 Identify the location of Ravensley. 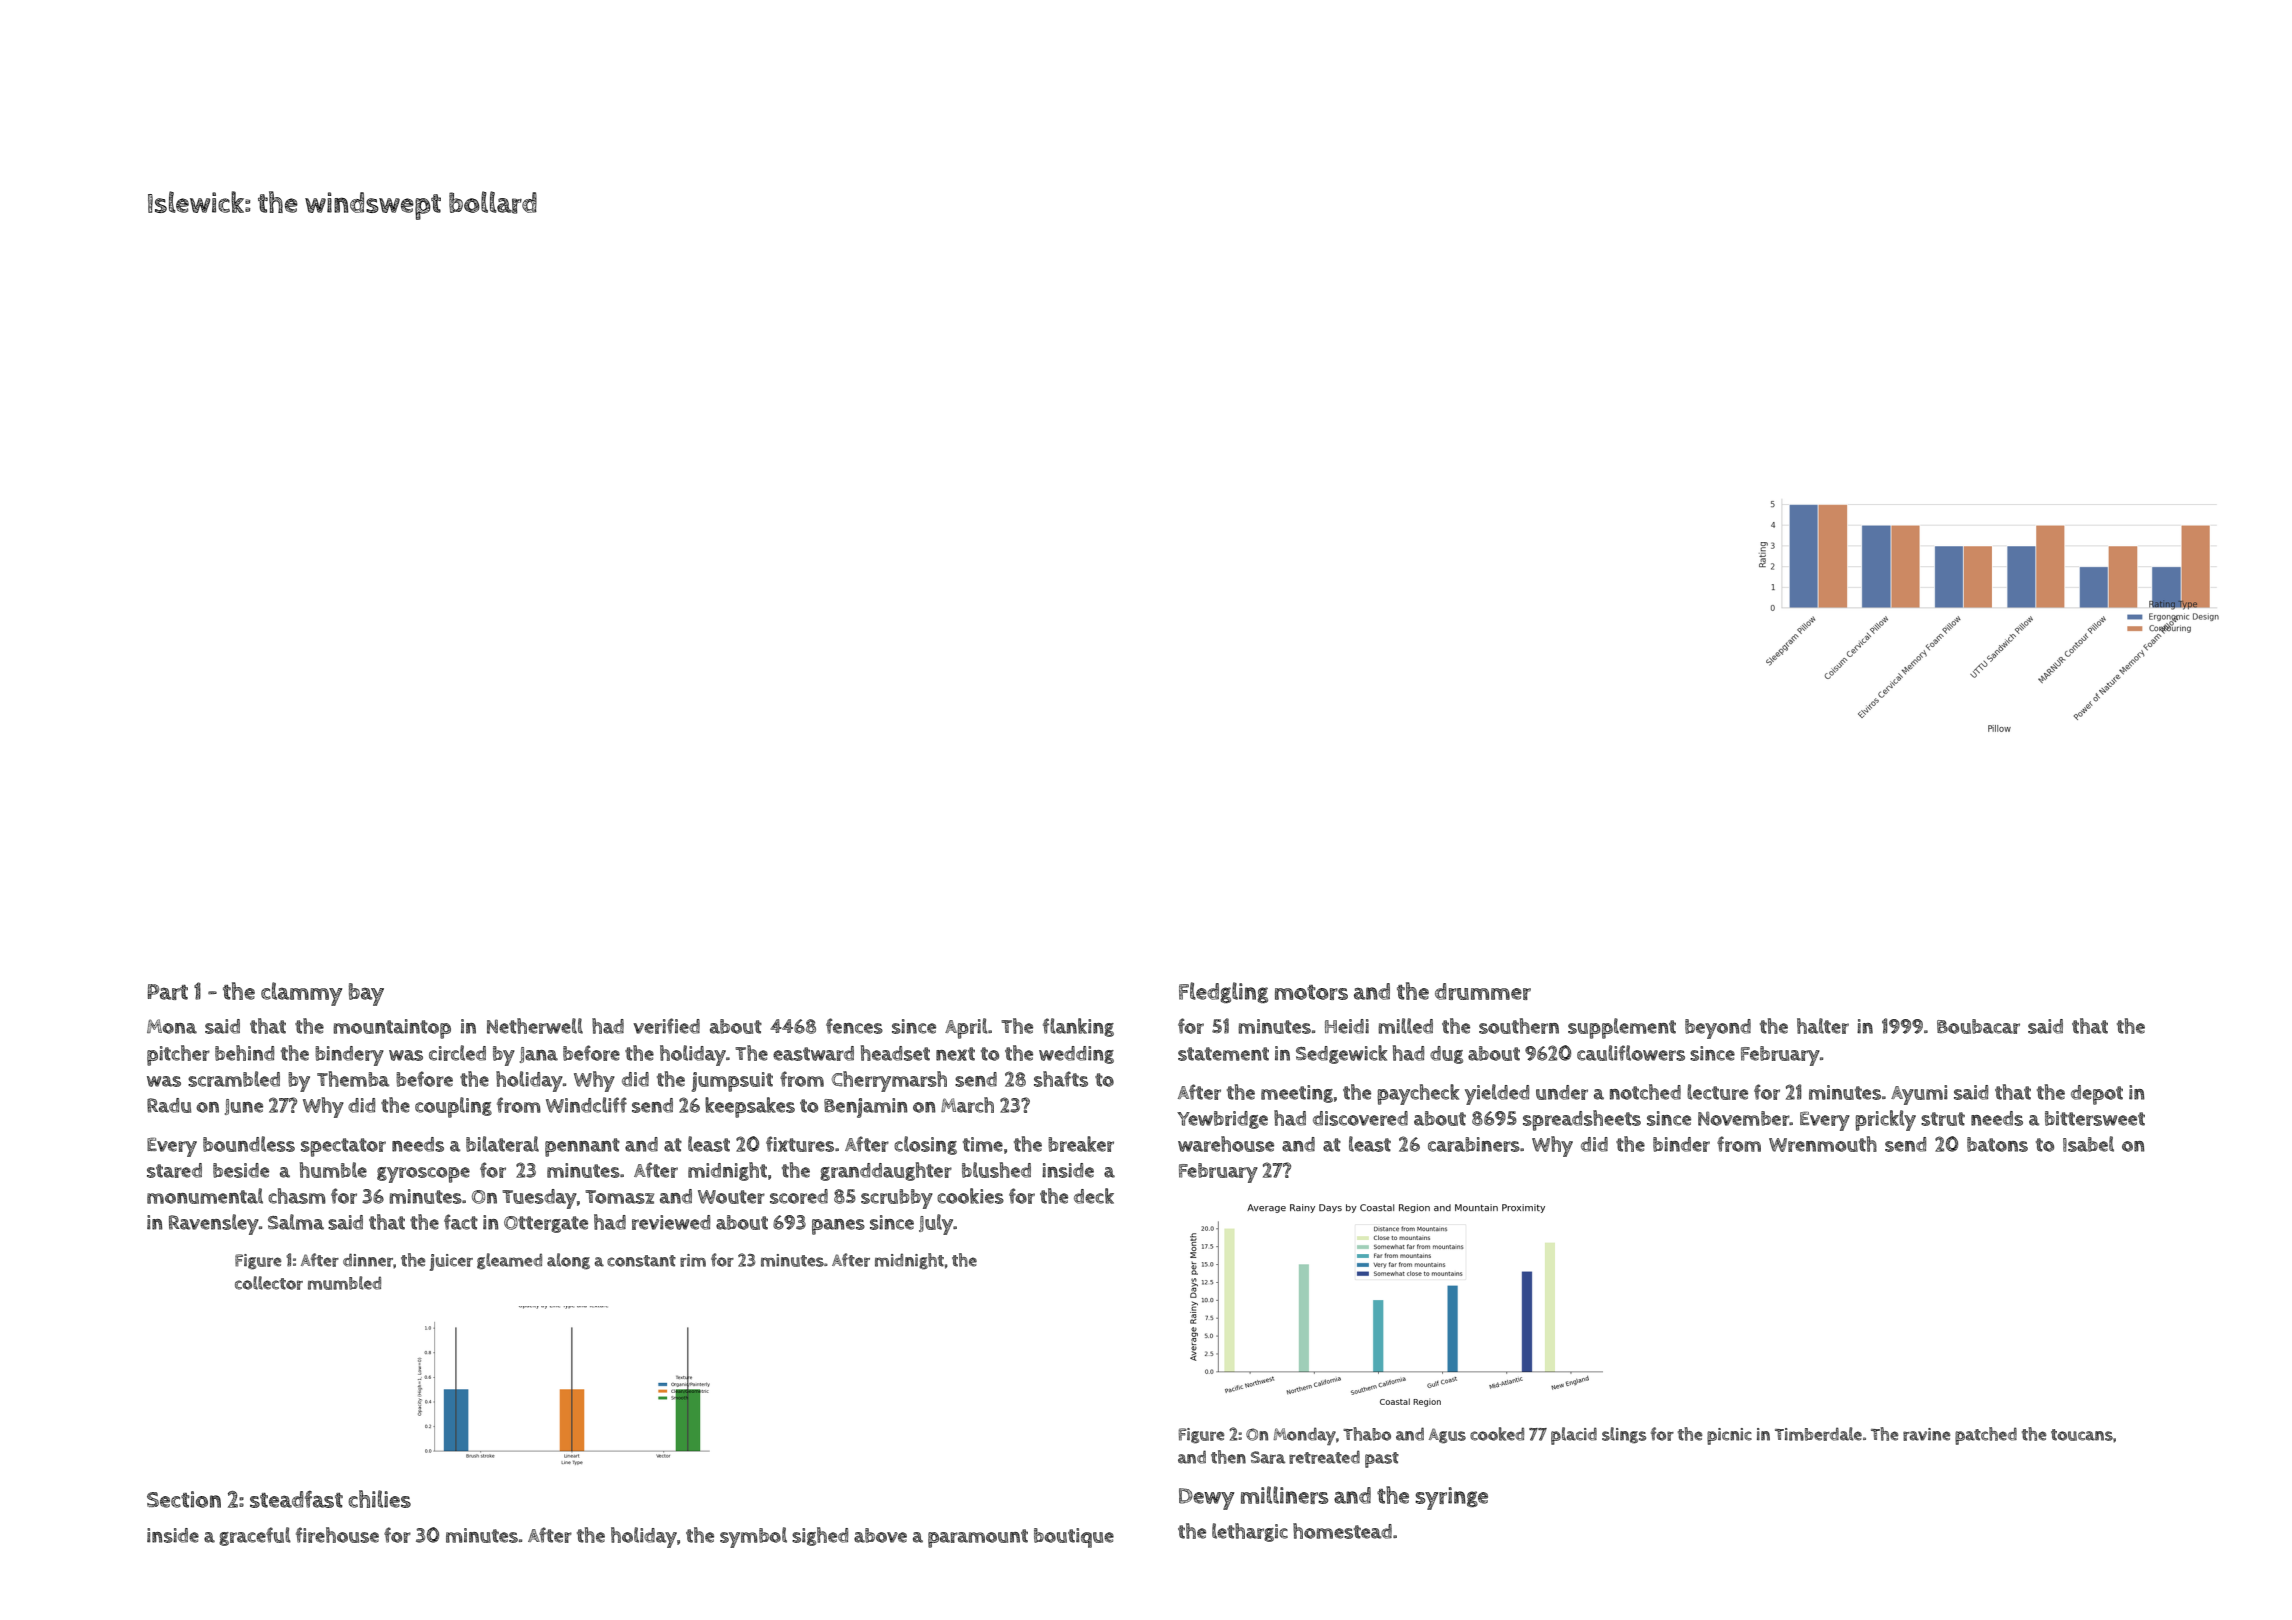
(214, 1224).
